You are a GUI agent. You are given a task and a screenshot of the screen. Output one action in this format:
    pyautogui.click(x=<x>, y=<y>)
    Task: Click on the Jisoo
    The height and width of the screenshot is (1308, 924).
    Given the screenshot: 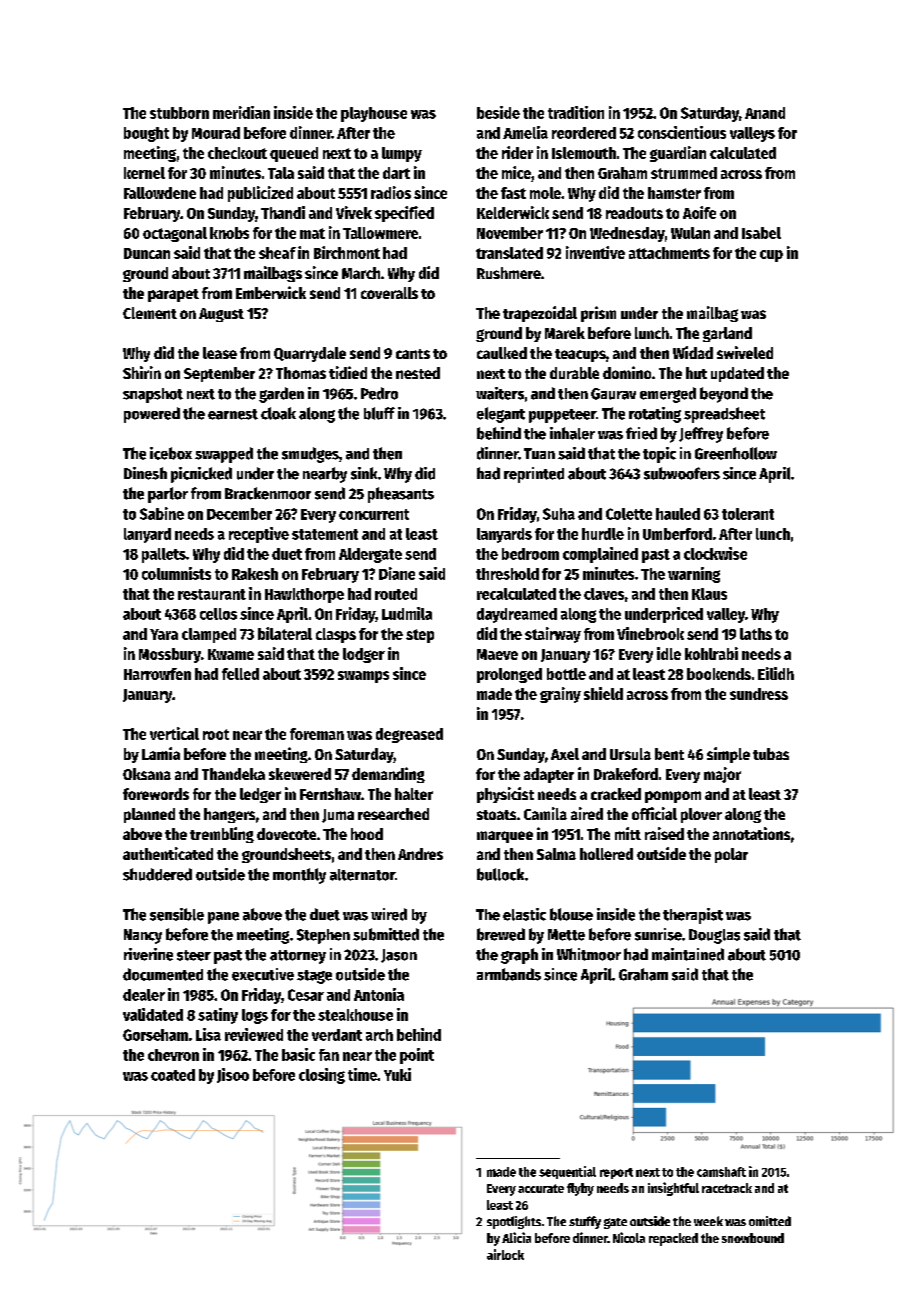 What is the action you would take?
    pyautogui.click(x=233, y=1075)
